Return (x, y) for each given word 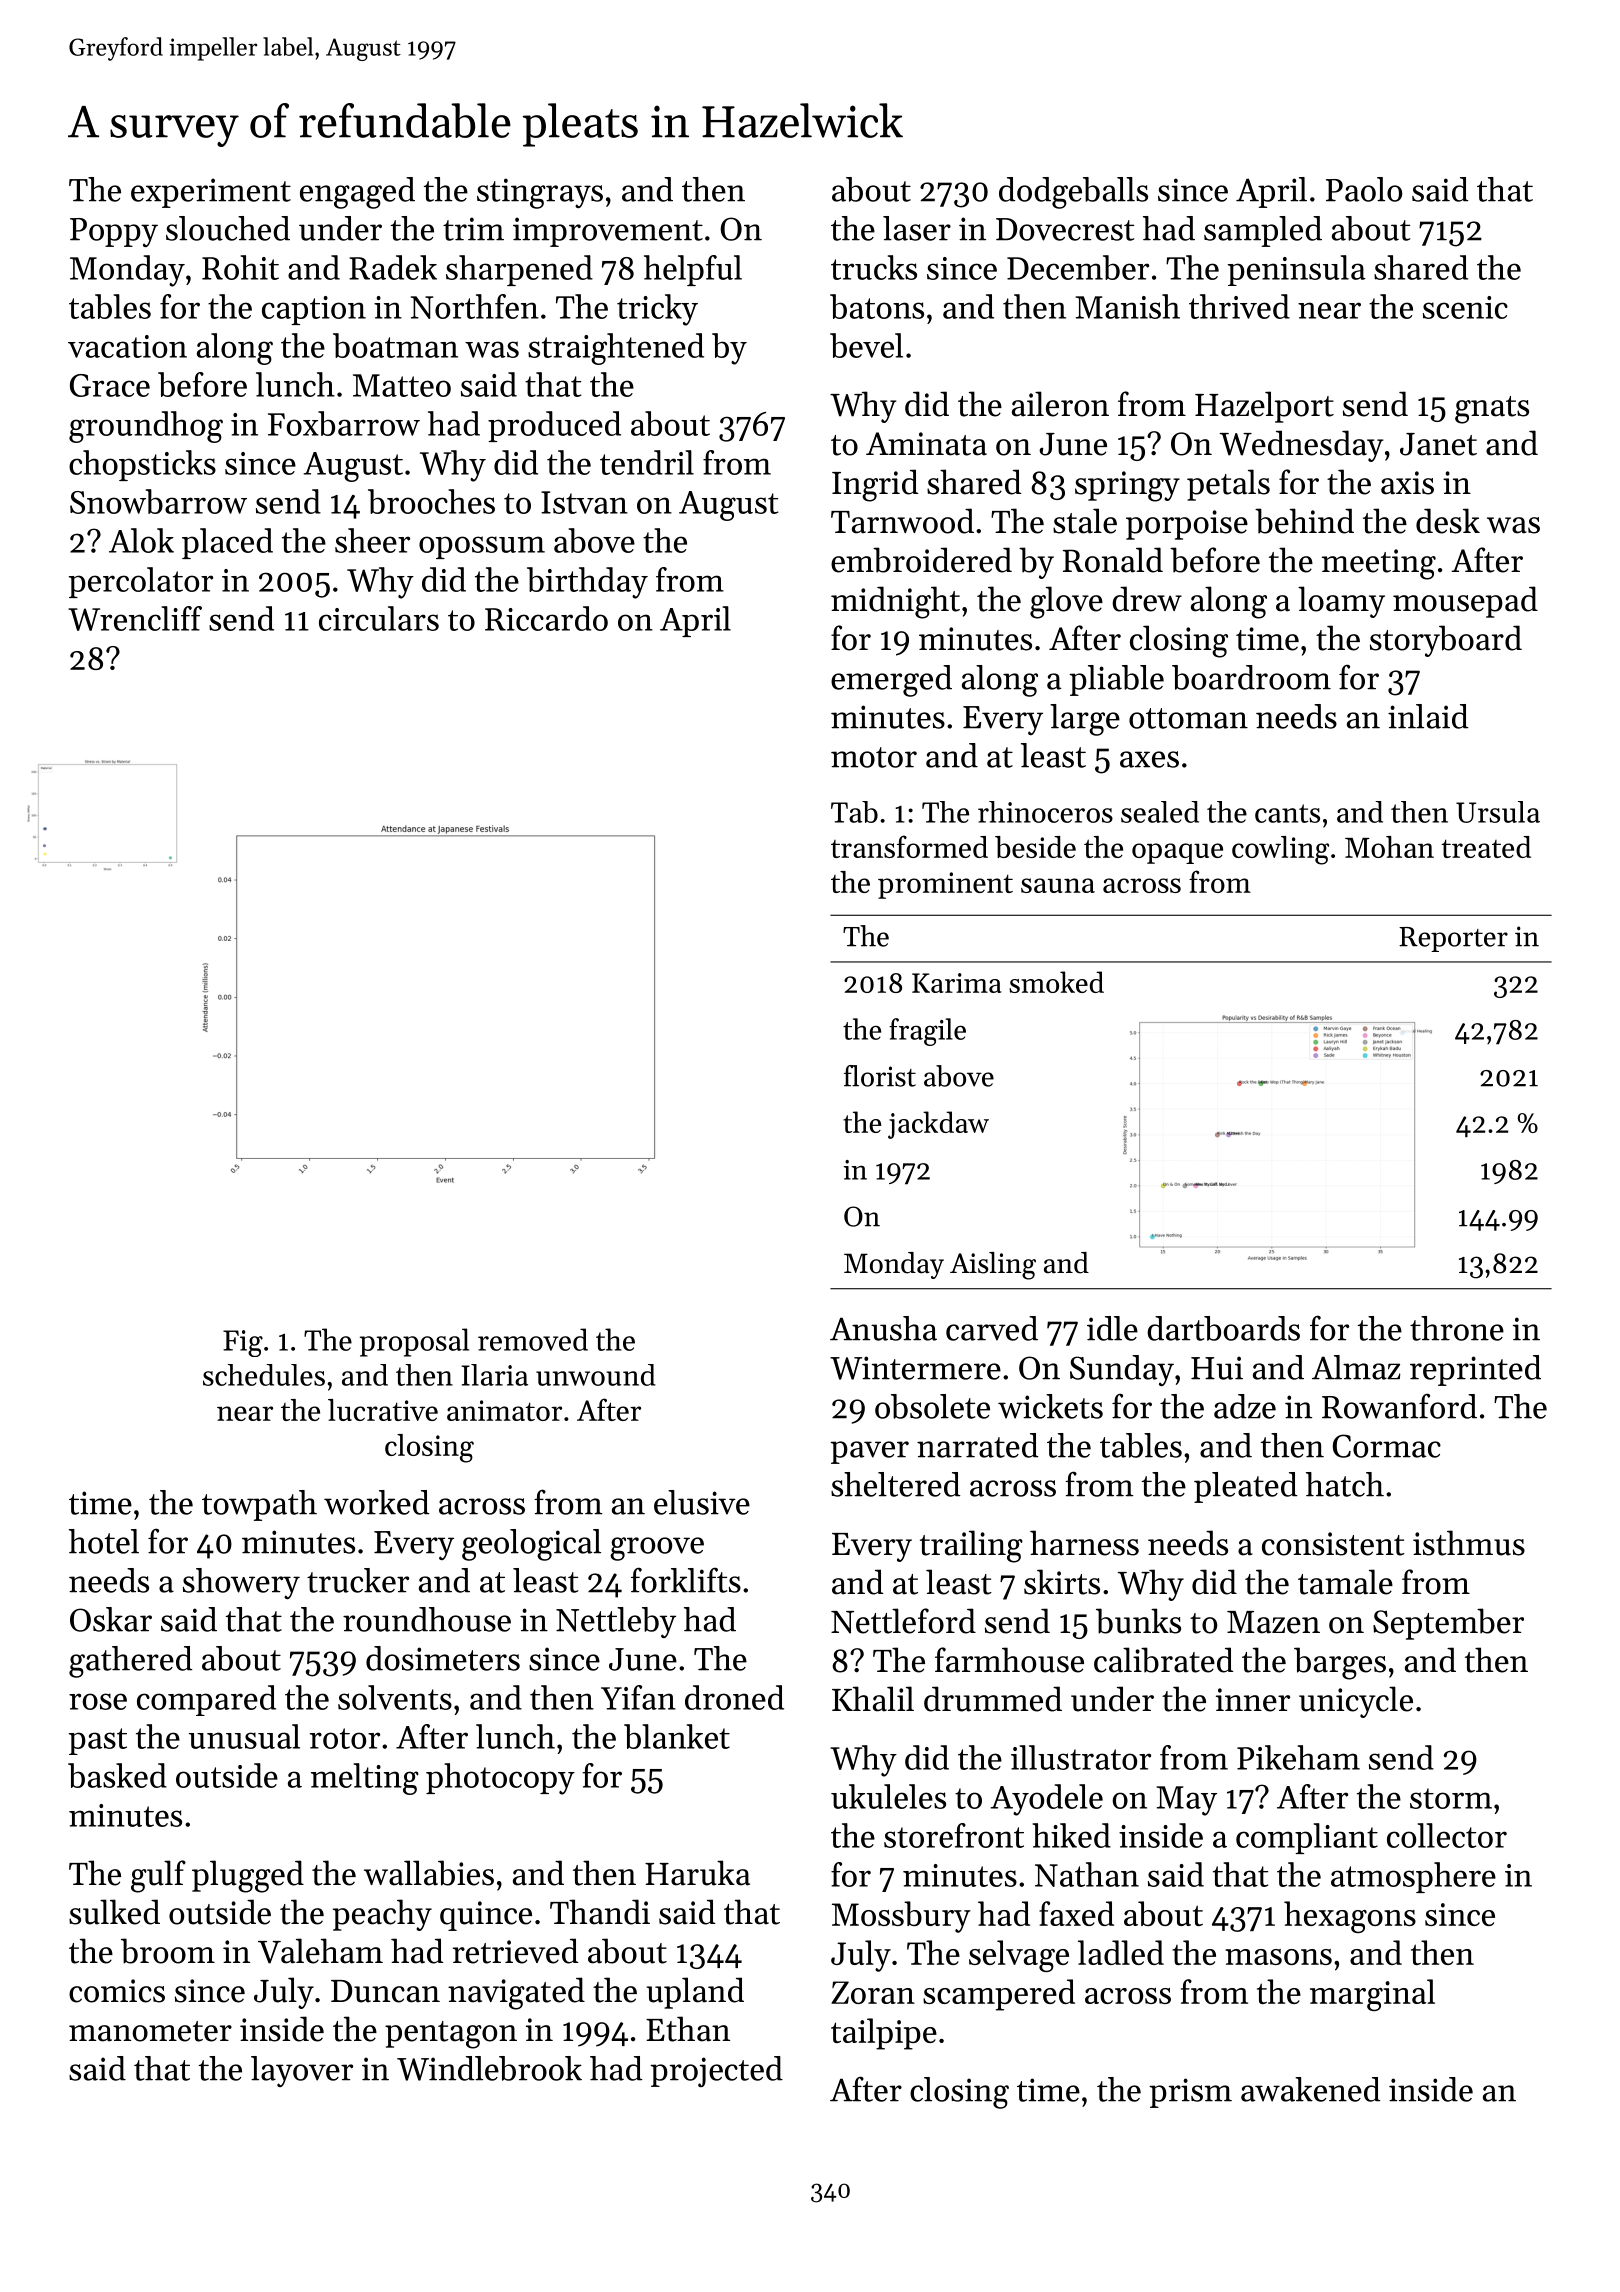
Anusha (883, 1328)
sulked (114, 1912)
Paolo (1364, 189)
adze (1245, 1406)
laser (917, 228)
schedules (264, 1375)
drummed (993, 1699)
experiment (211, 193)
